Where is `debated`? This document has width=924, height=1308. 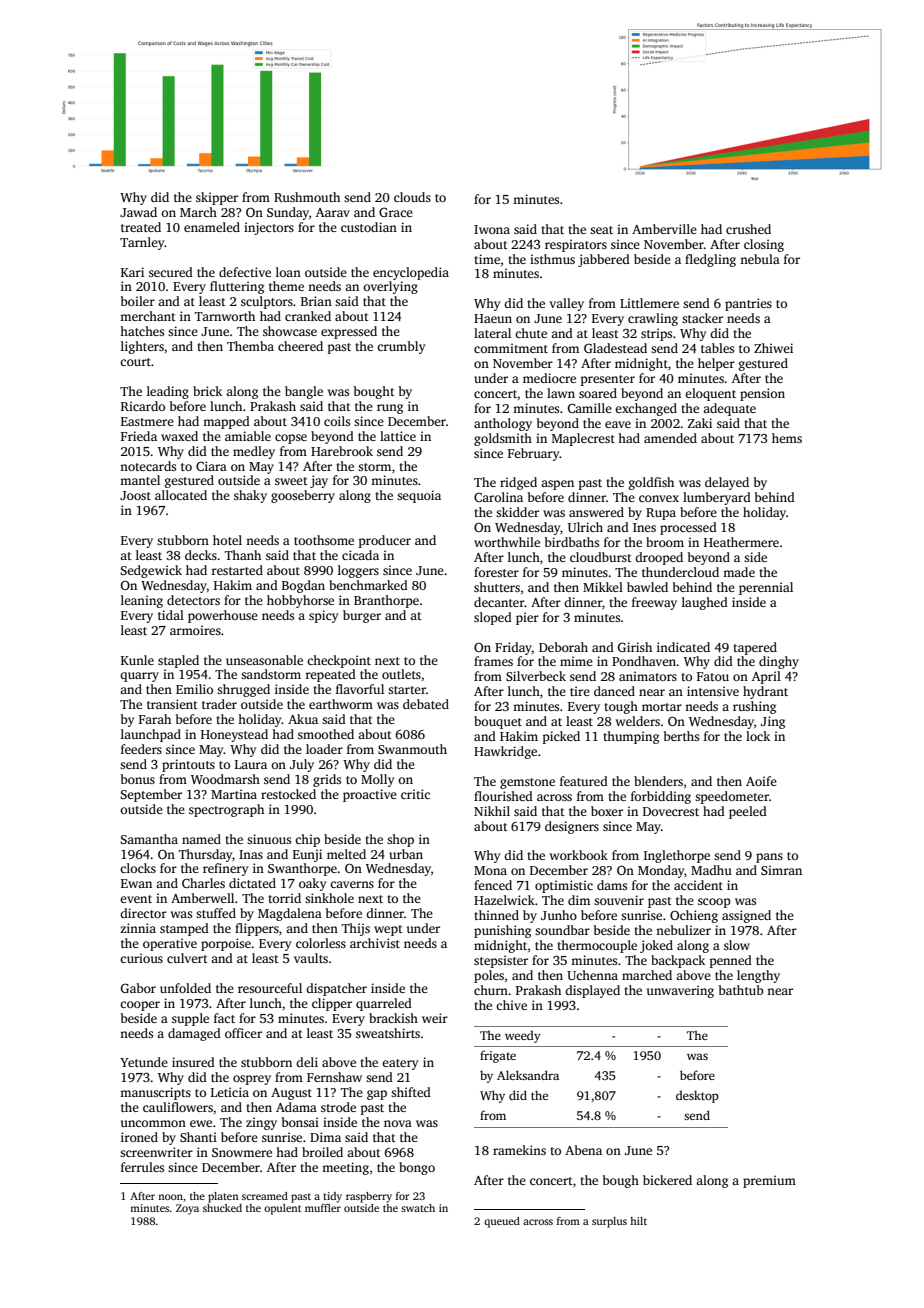
debated is located at coordinates (426, 704).
